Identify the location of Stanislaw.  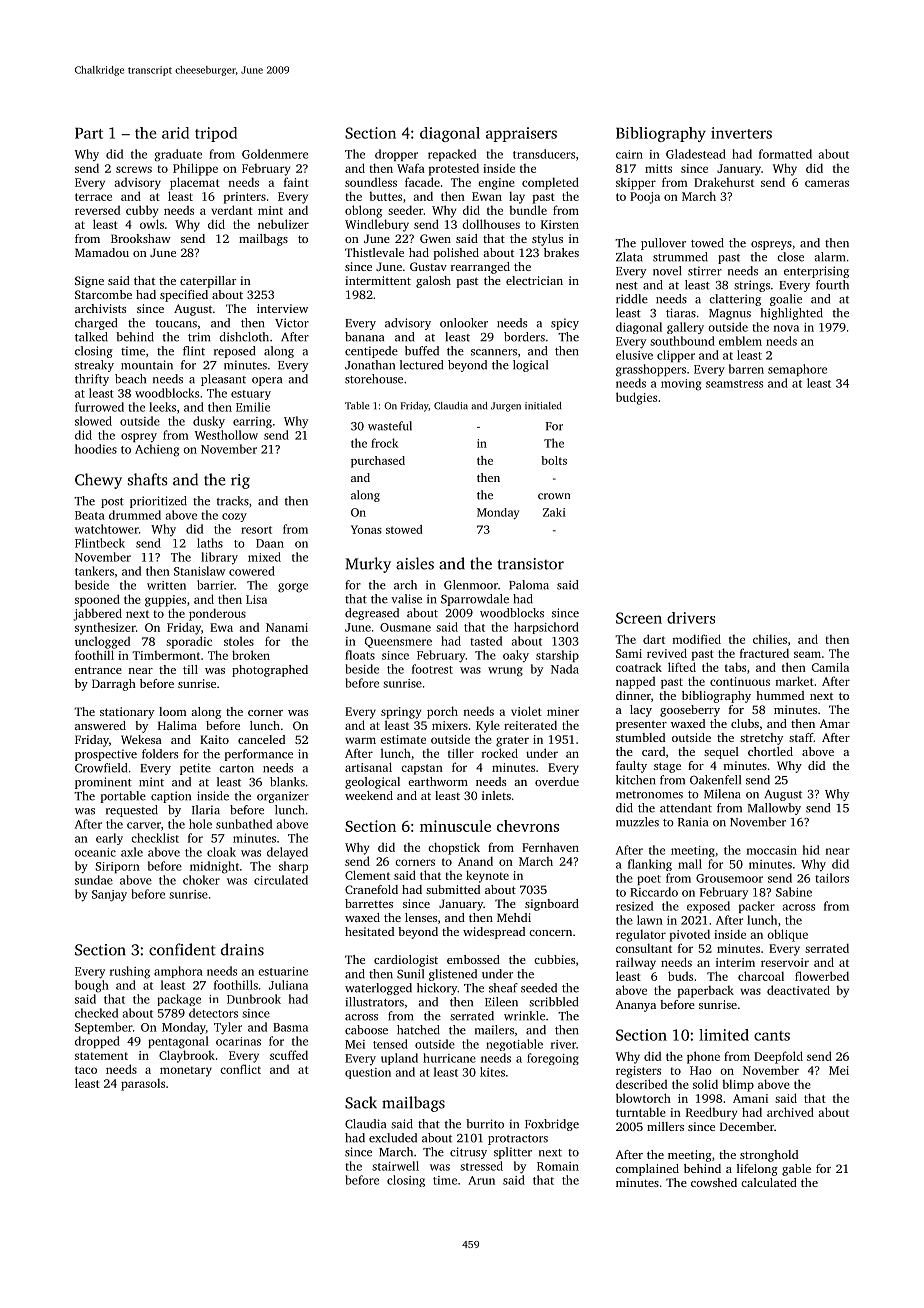
(199, 571).
